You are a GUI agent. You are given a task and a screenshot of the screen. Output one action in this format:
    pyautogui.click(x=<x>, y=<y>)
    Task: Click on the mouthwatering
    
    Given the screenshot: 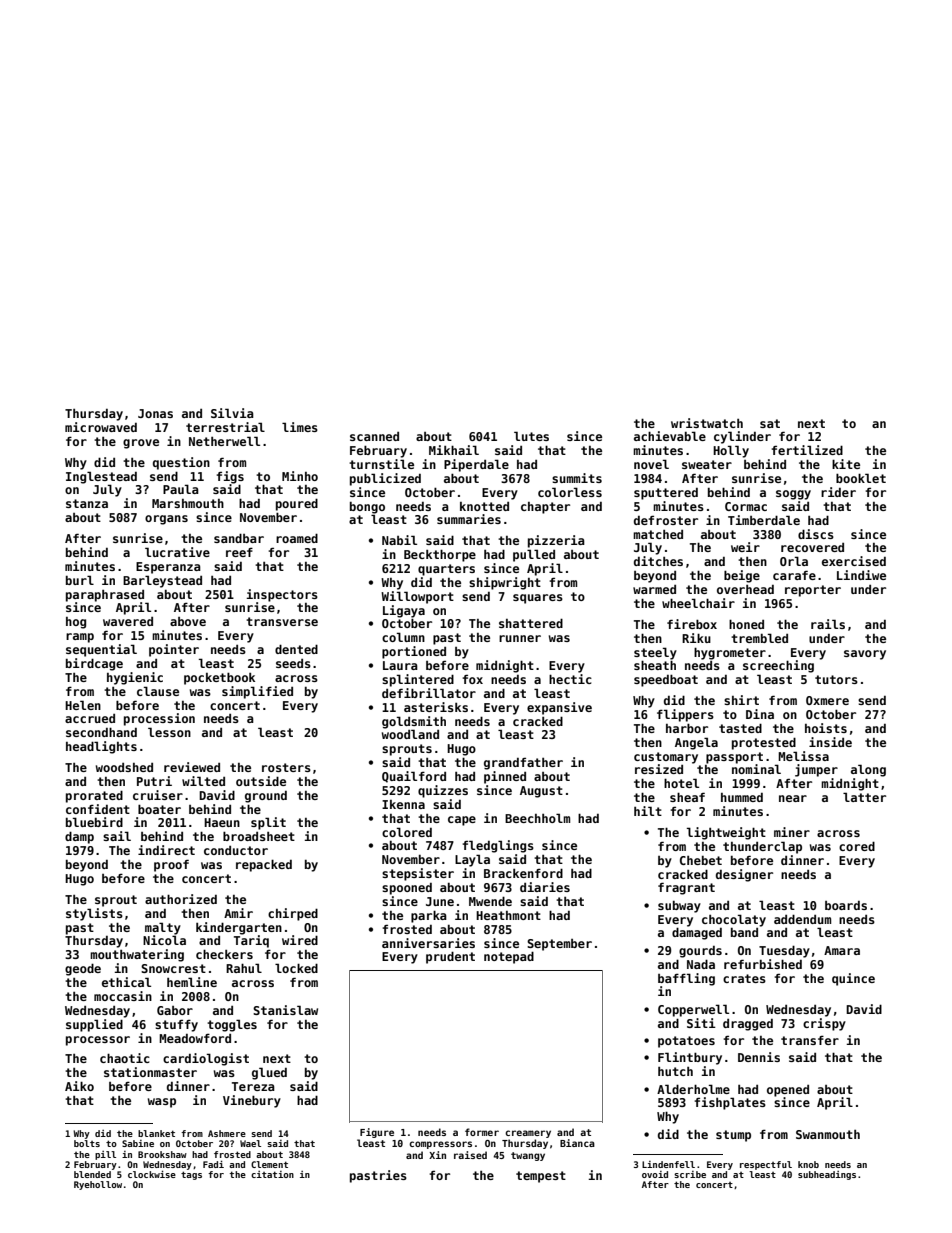 What is the action you would take?
    pyautogui.click(x=137, y=955)
